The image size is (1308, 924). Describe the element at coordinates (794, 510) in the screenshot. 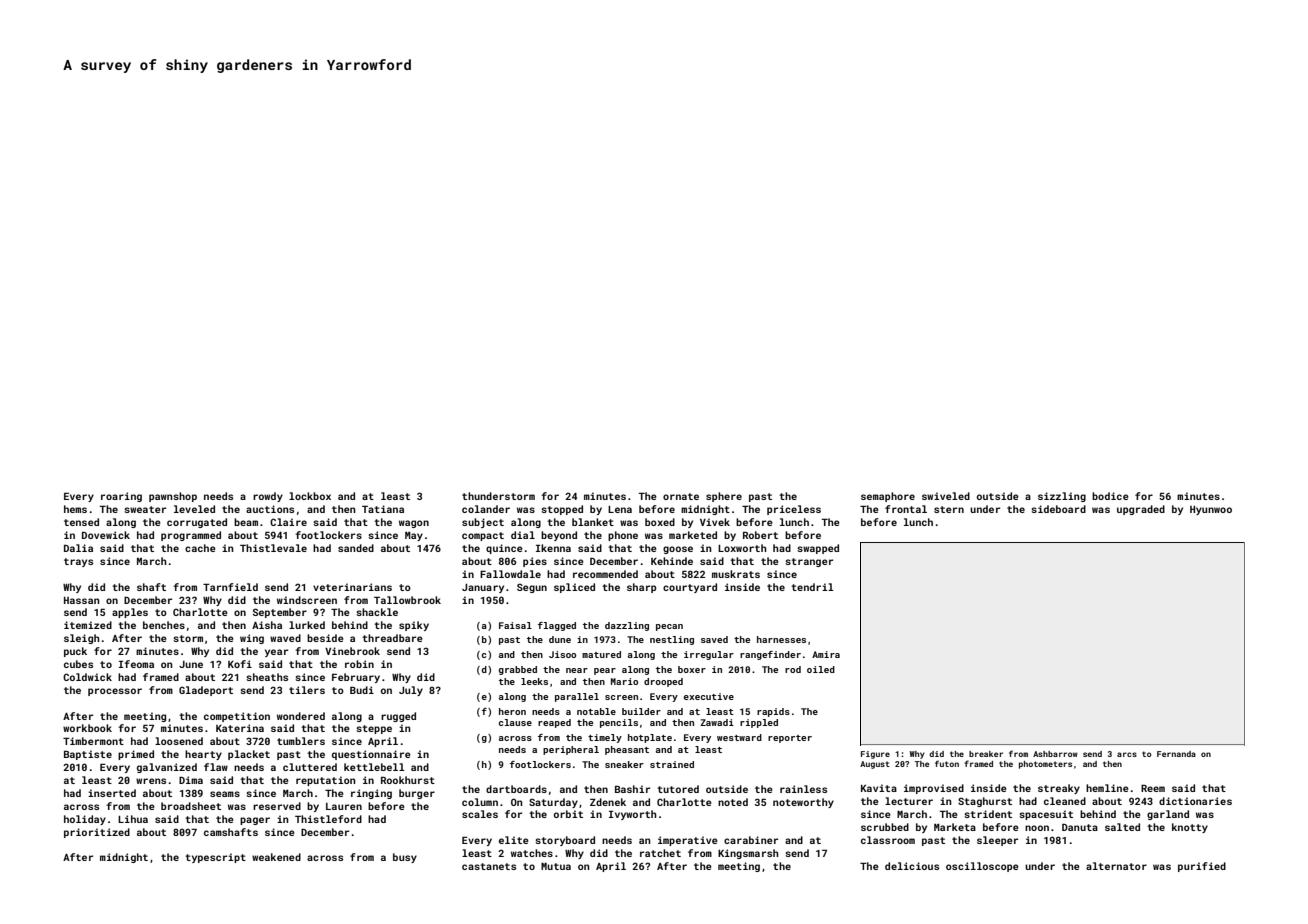

I see `priceless` at that location.
